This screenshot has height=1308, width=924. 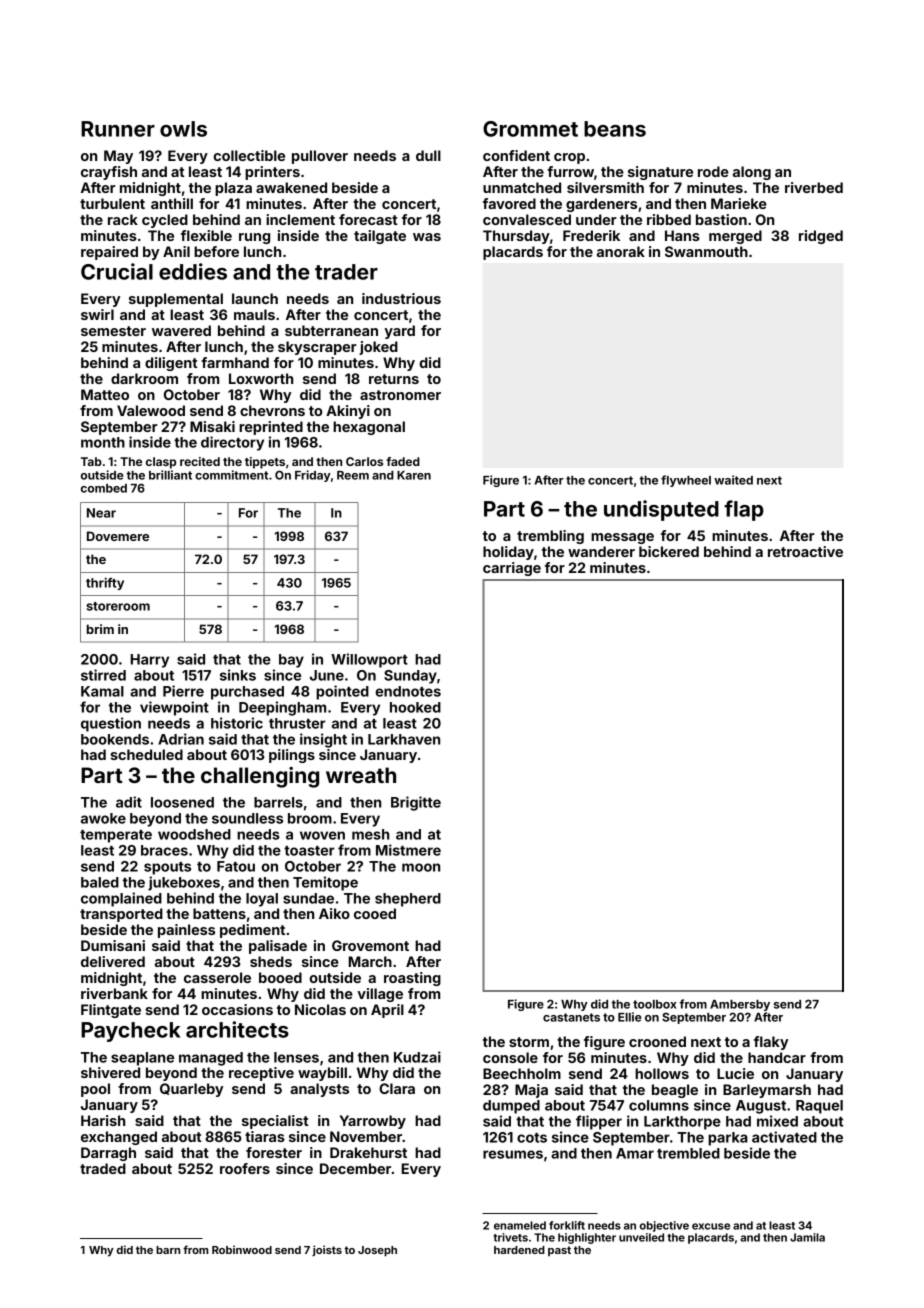 I want to click on retroactive, so click(x=805, y=551).
